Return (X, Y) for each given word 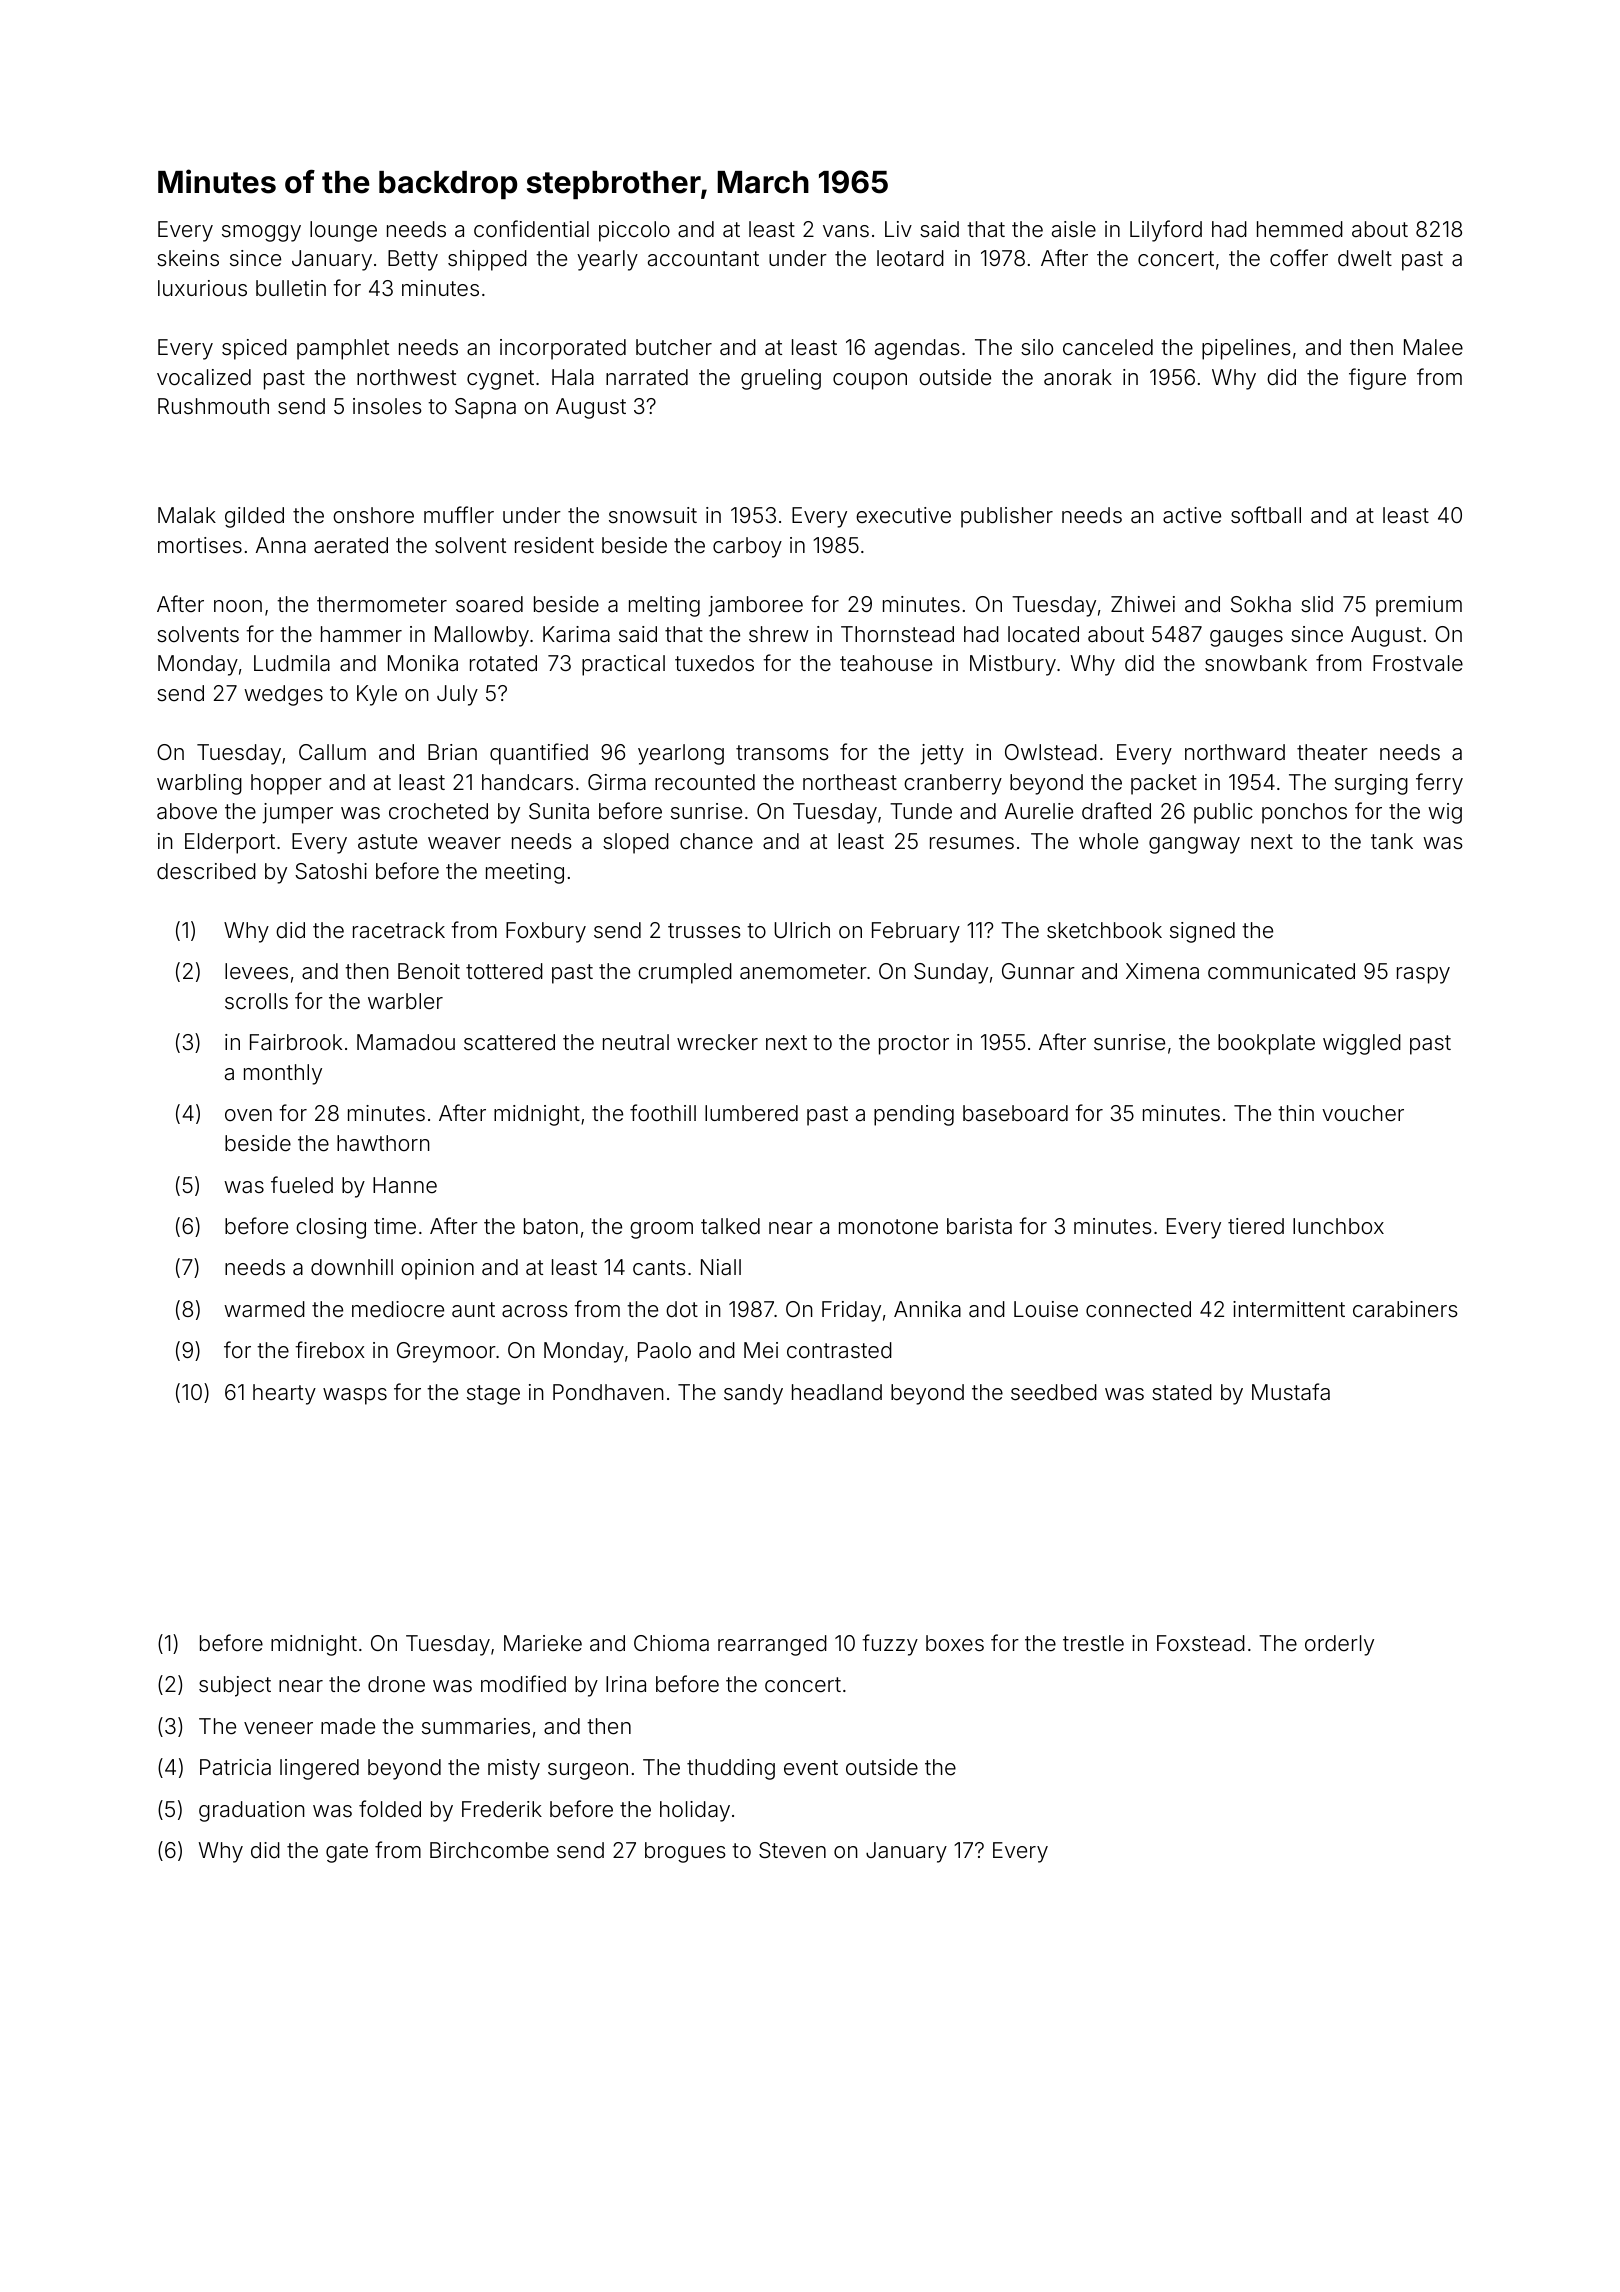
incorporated (563, 349)
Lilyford (1166, 231)
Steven (792, 1850)
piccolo (634, 231)
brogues (685, 1852)
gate (347, 1853)
